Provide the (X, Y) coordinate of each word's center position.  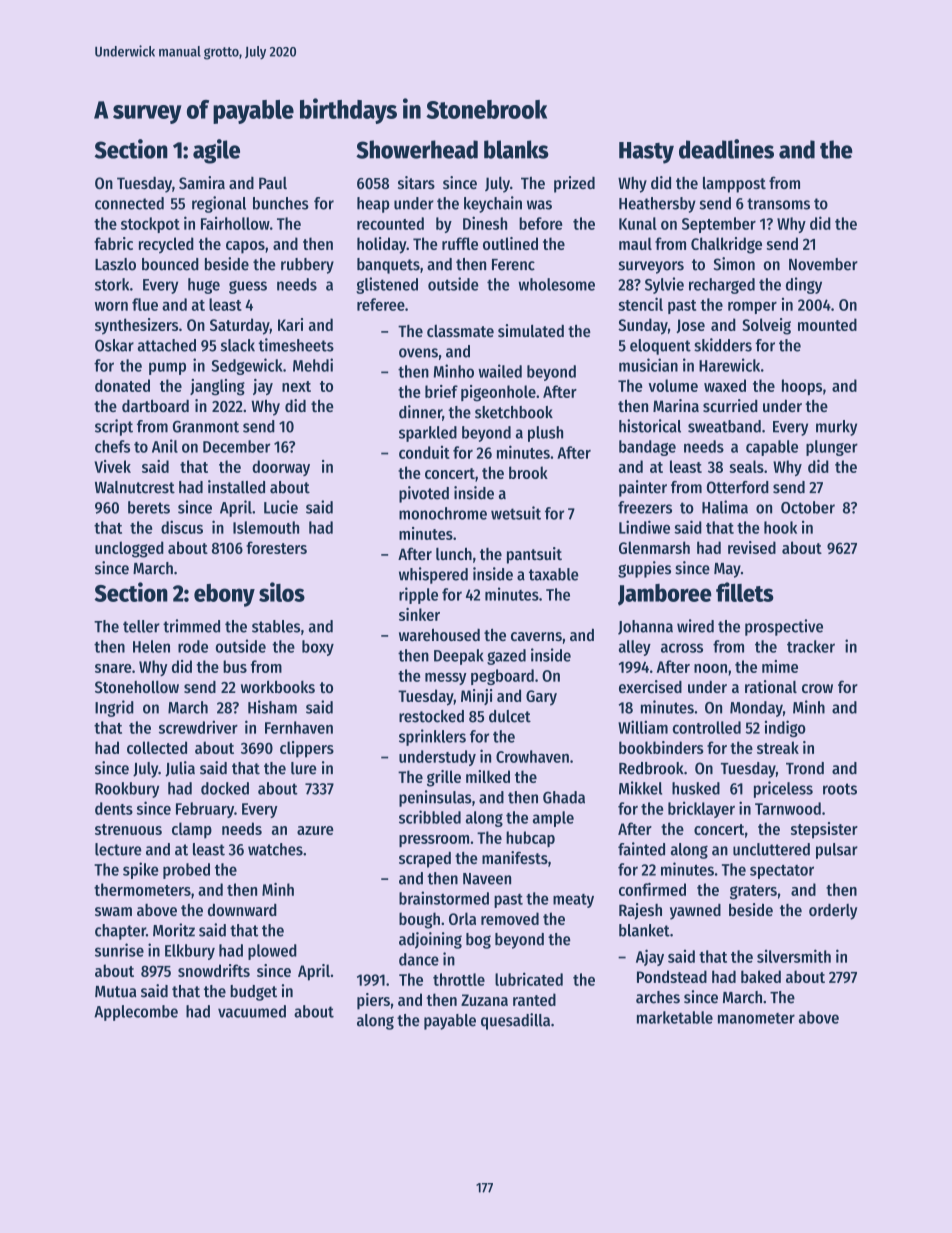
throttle (459, 979)
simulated (531, 330)
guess (248, 287)
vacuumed (252, 1011)
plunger (832, 448)
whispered (433, 575)
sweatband (724, 426)
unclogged (129, 549)
